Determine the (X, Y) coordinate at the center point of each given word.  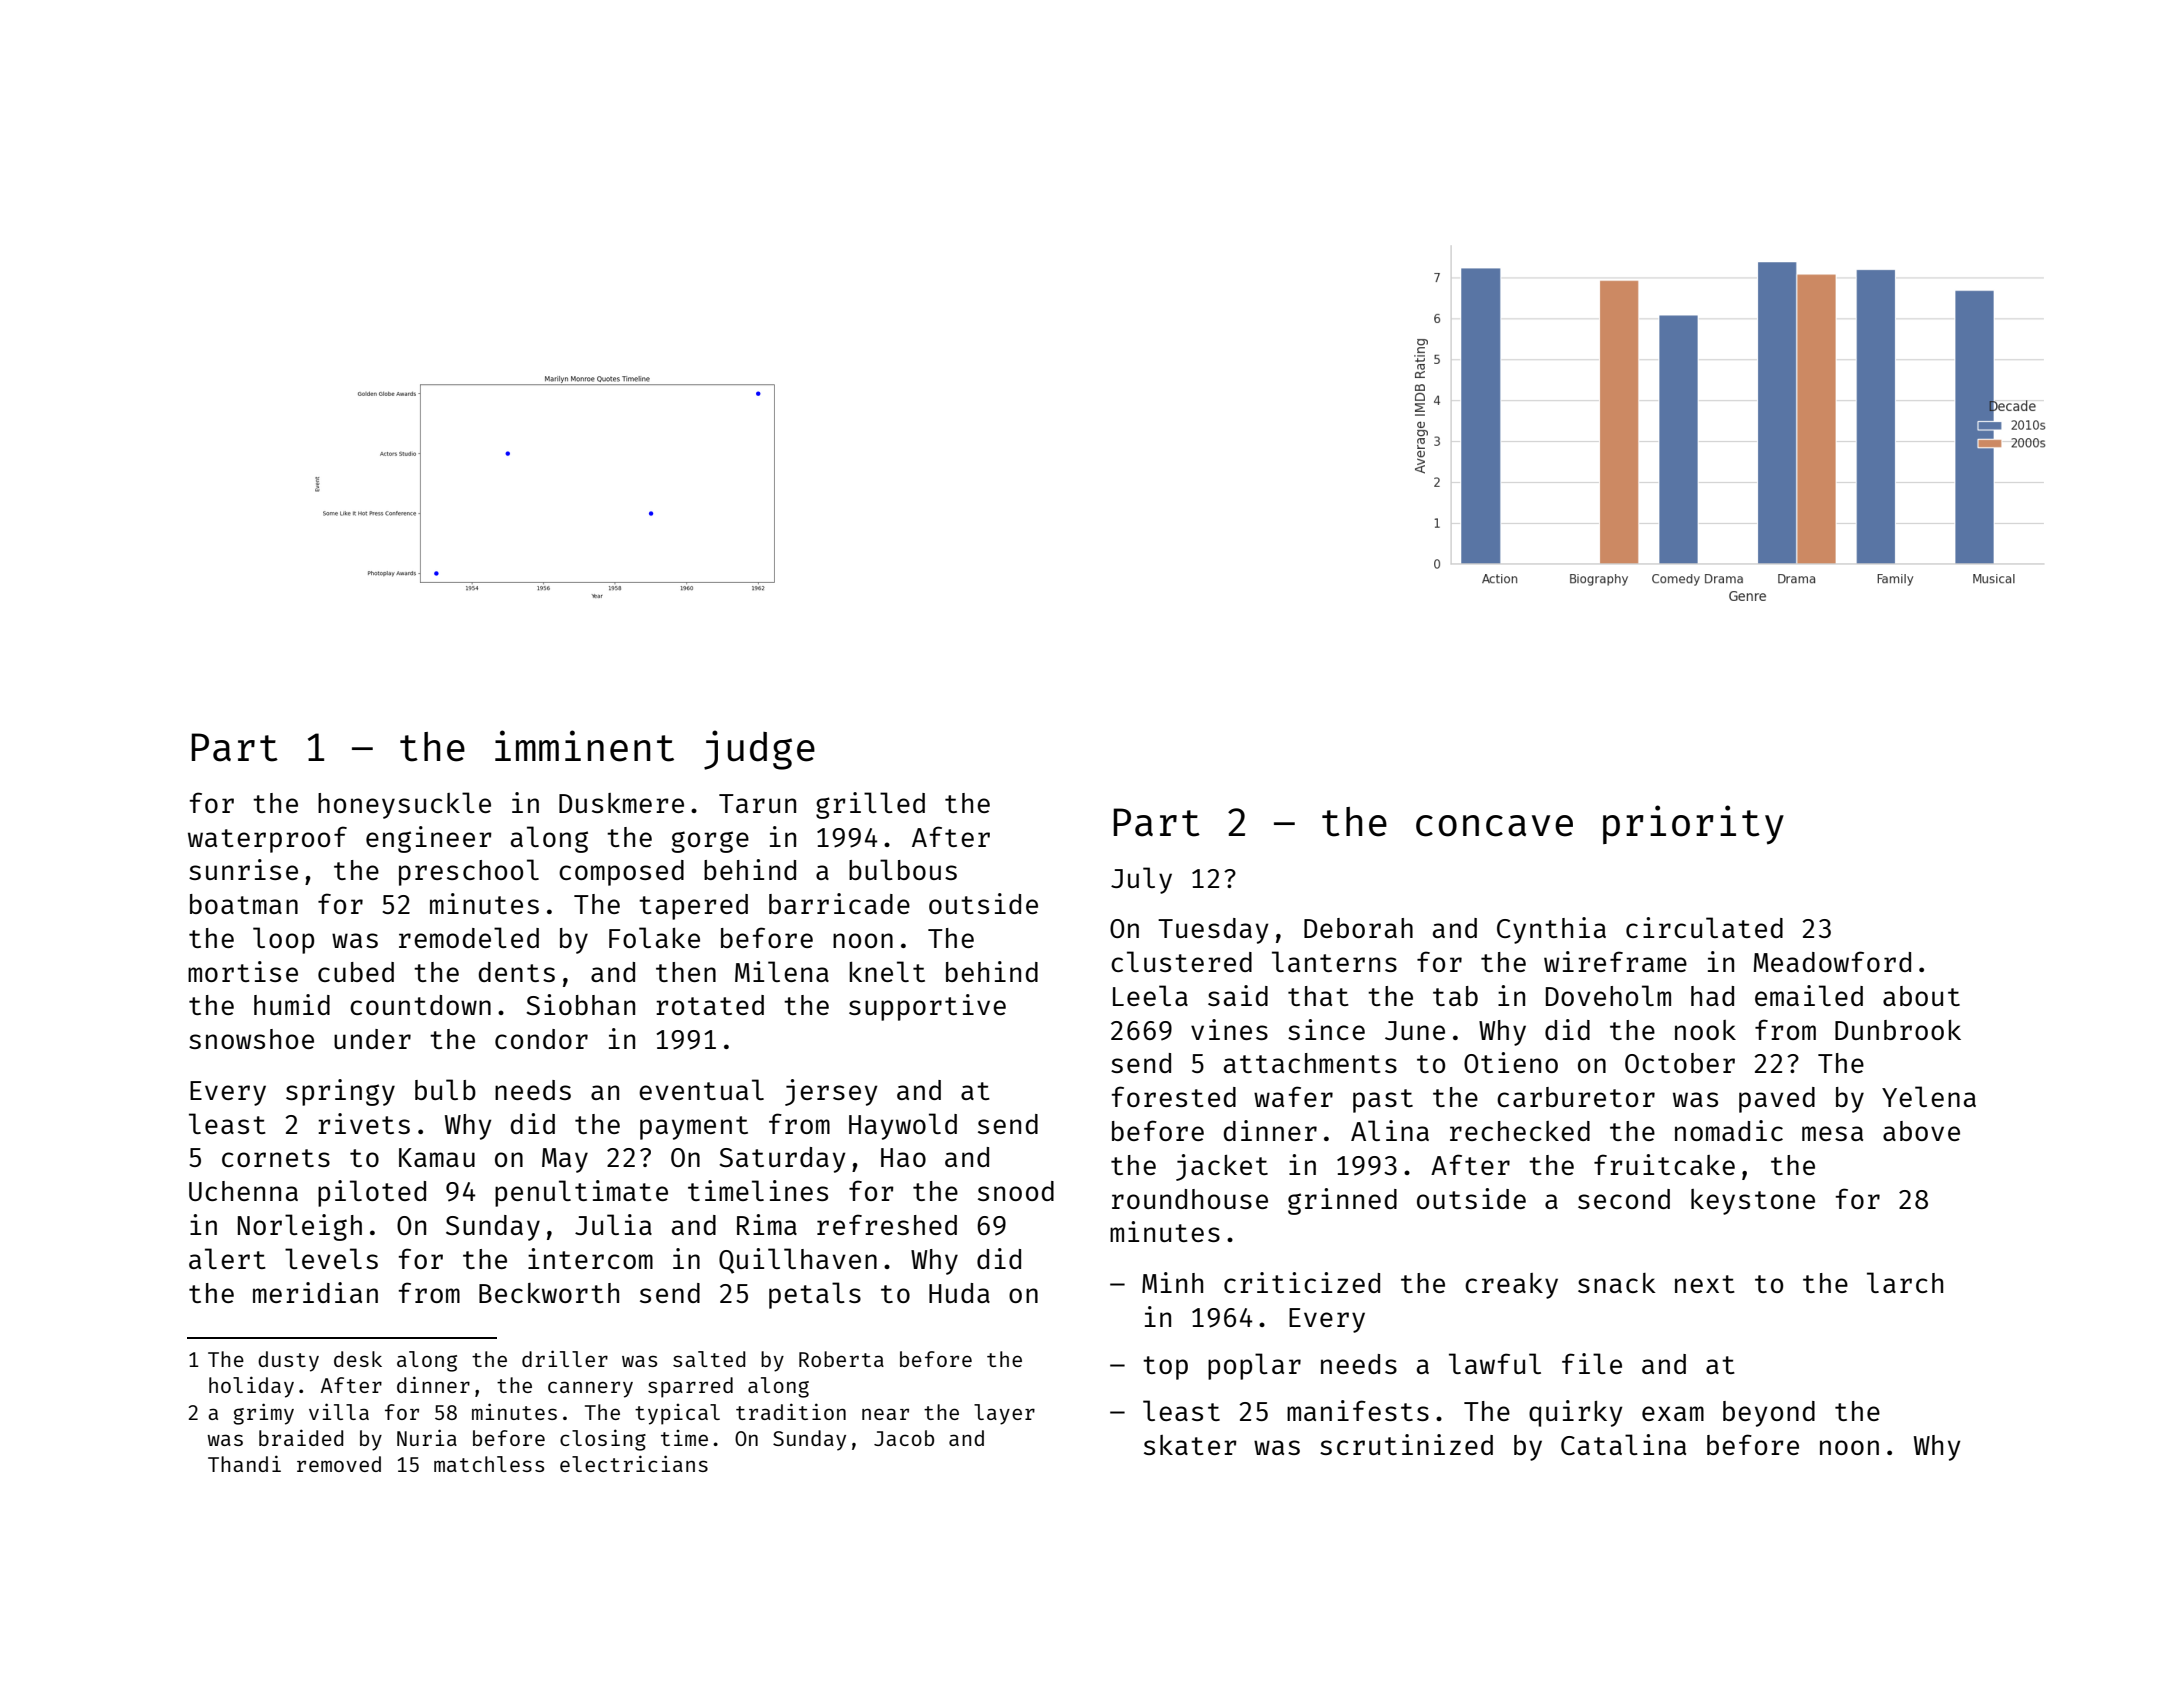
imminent (584, 746)
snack (1617, 1283)
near (885, 1414)
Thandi (244, 1463)
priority (1693, 825)
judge (759, 750)
